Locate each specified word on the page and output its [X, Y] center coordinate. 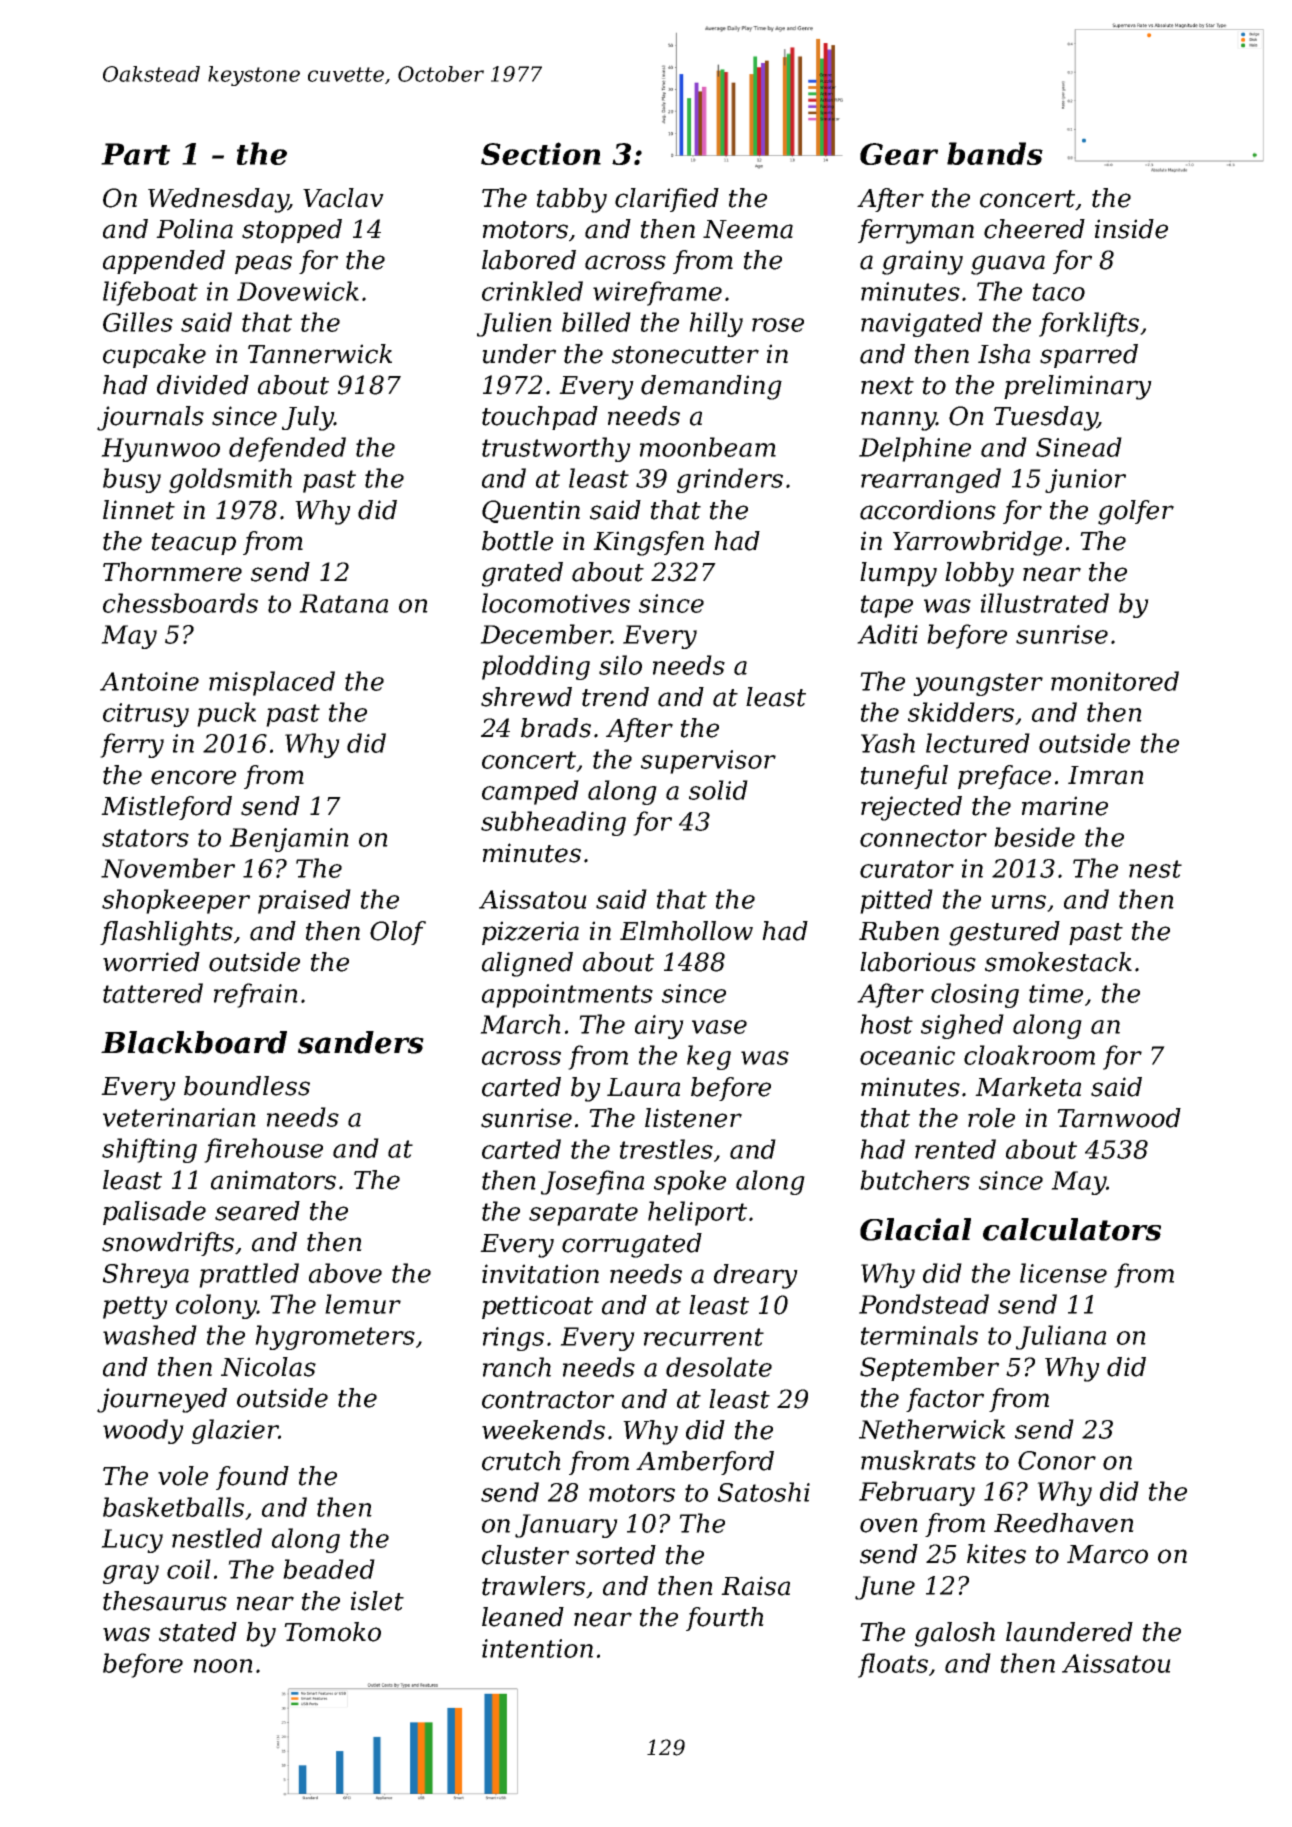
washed [150, 1335]
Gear [899, 154]
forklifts [1089, 324]
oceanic [907, 1055]
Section [541, 153]
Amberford [705, 1463]
